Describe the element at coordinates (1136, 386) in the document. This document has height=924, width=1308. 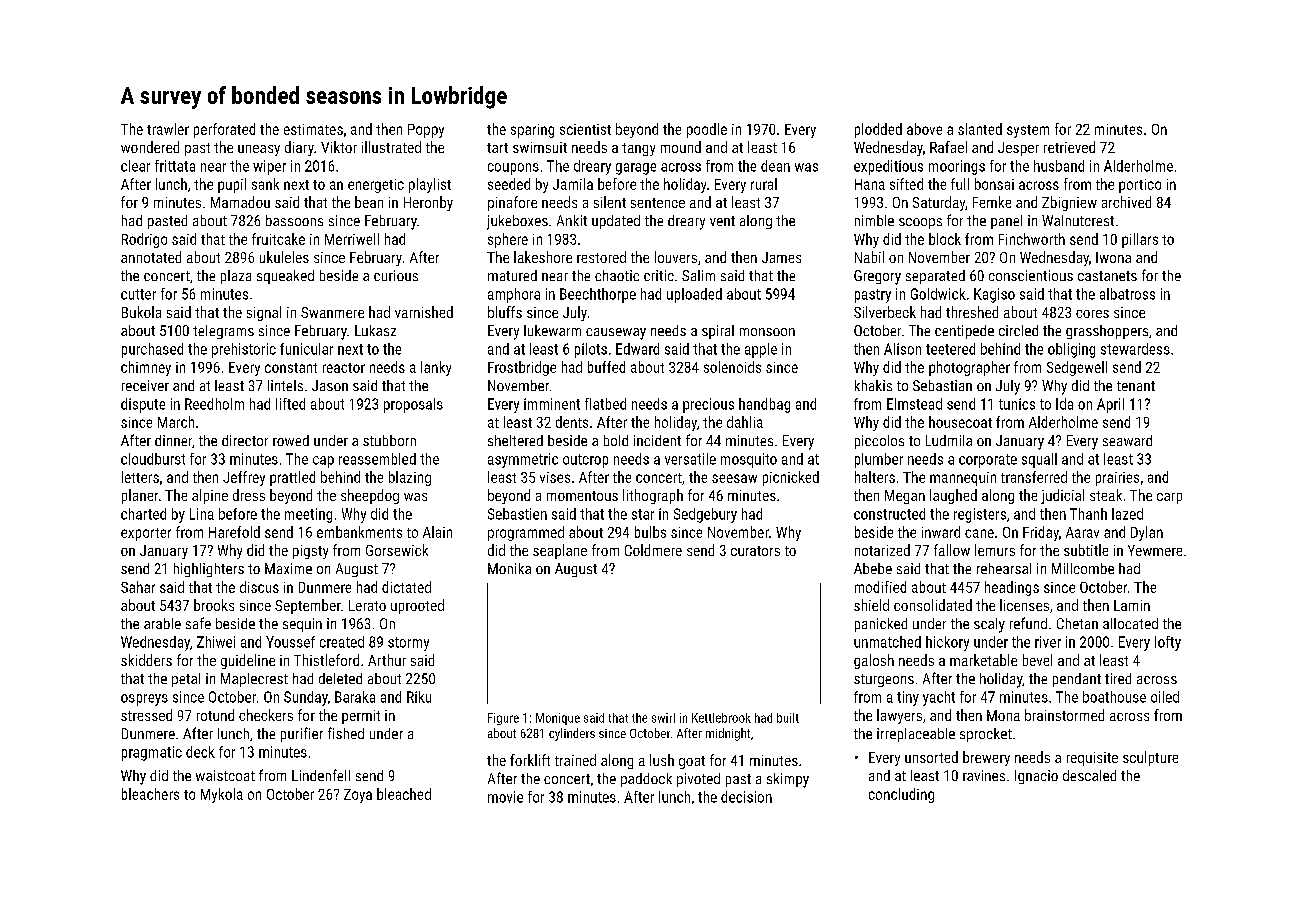
I see `tenant` at that location.
